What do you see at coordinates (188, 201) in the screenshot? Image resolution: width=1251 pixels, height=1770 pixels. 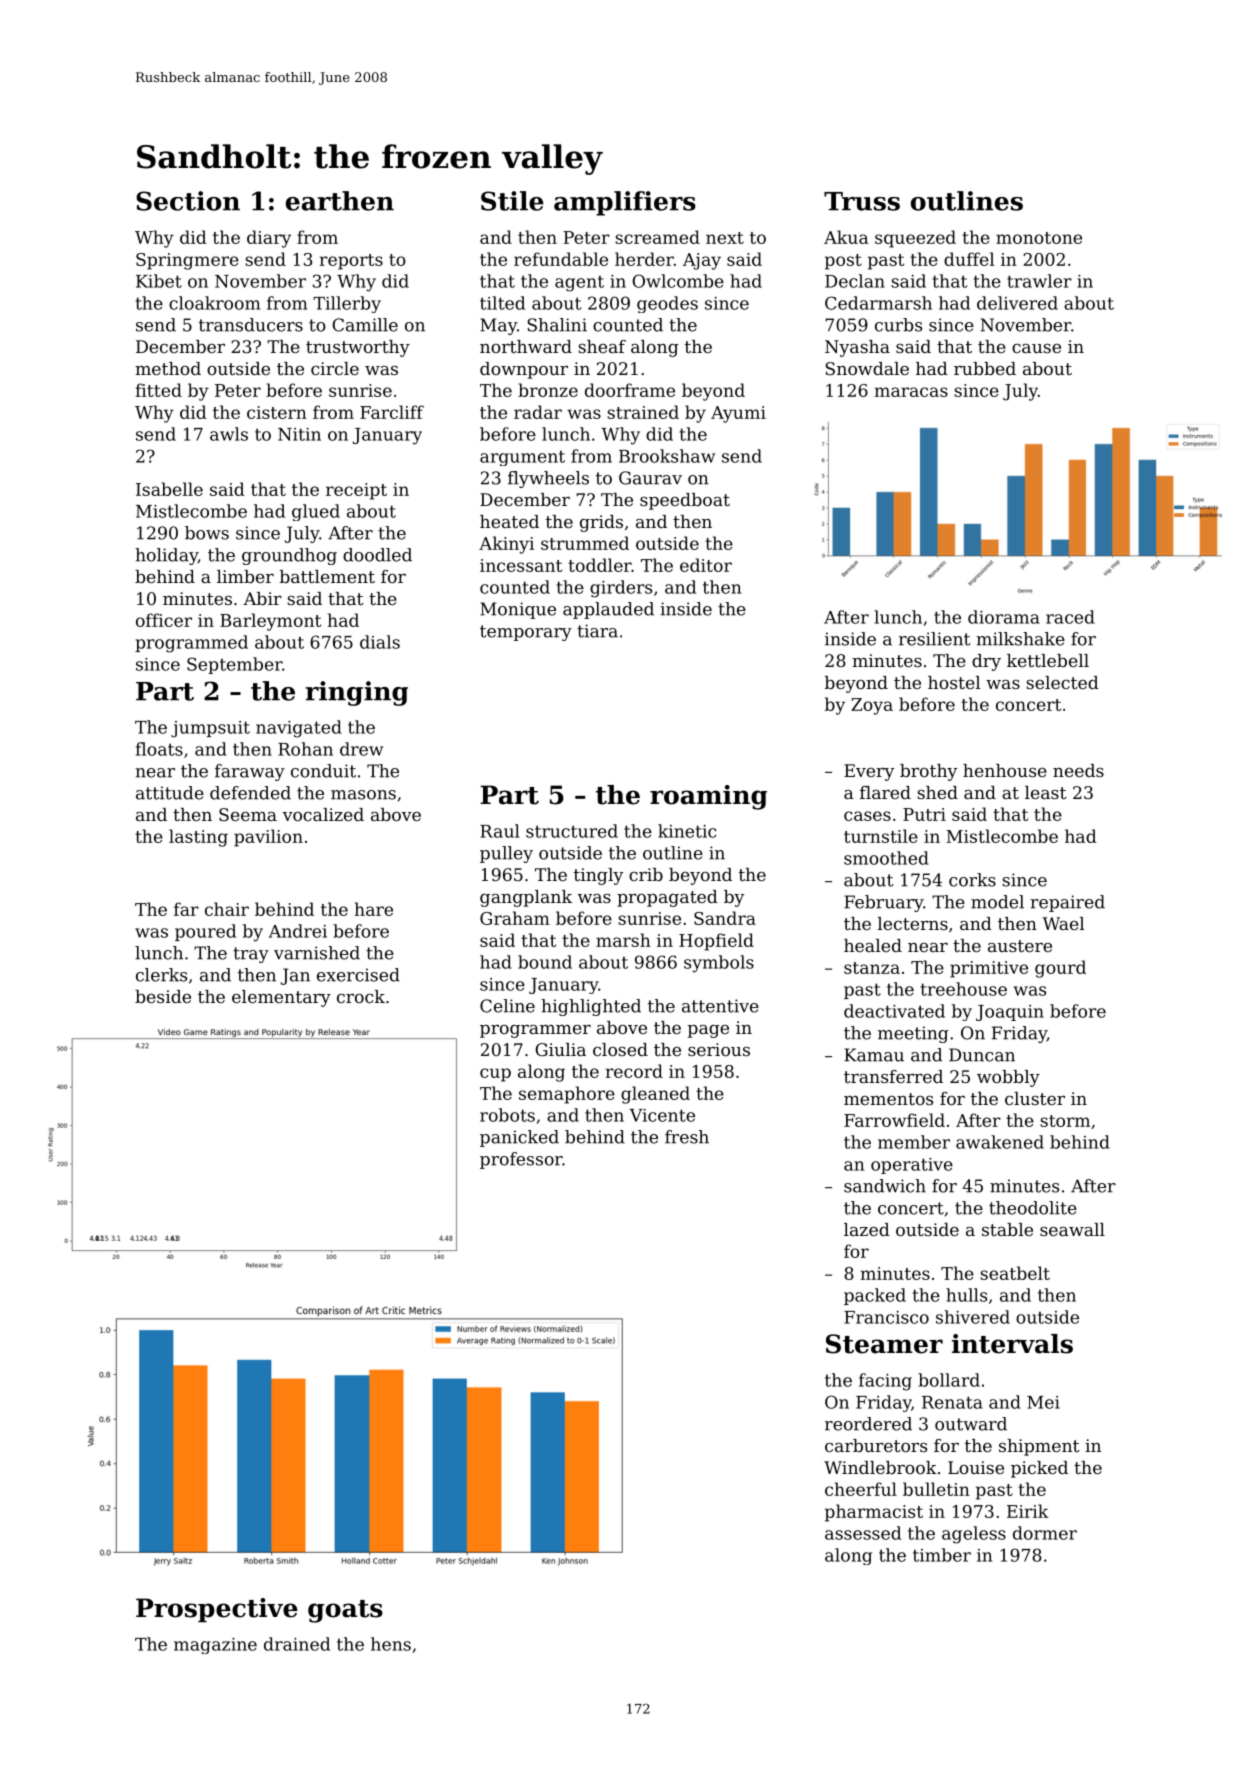 I see `Section` at bounding box center [188, 201].
